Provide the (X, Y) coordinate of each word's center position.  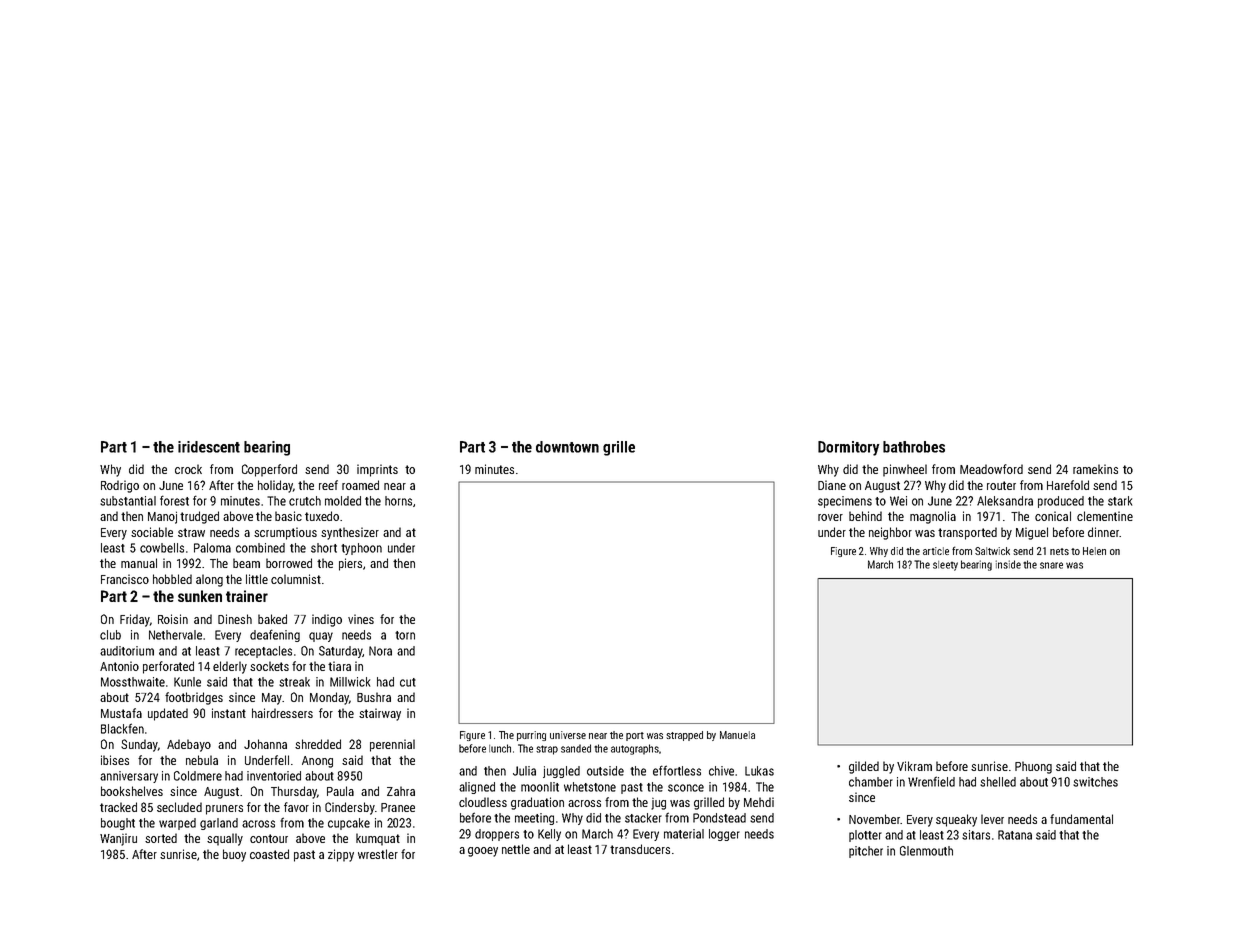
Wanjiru (118, 839)
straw (191, 532)
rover (830, 517)
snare (1051, 565)
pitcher (866, 852)
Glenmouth (926, 851)
